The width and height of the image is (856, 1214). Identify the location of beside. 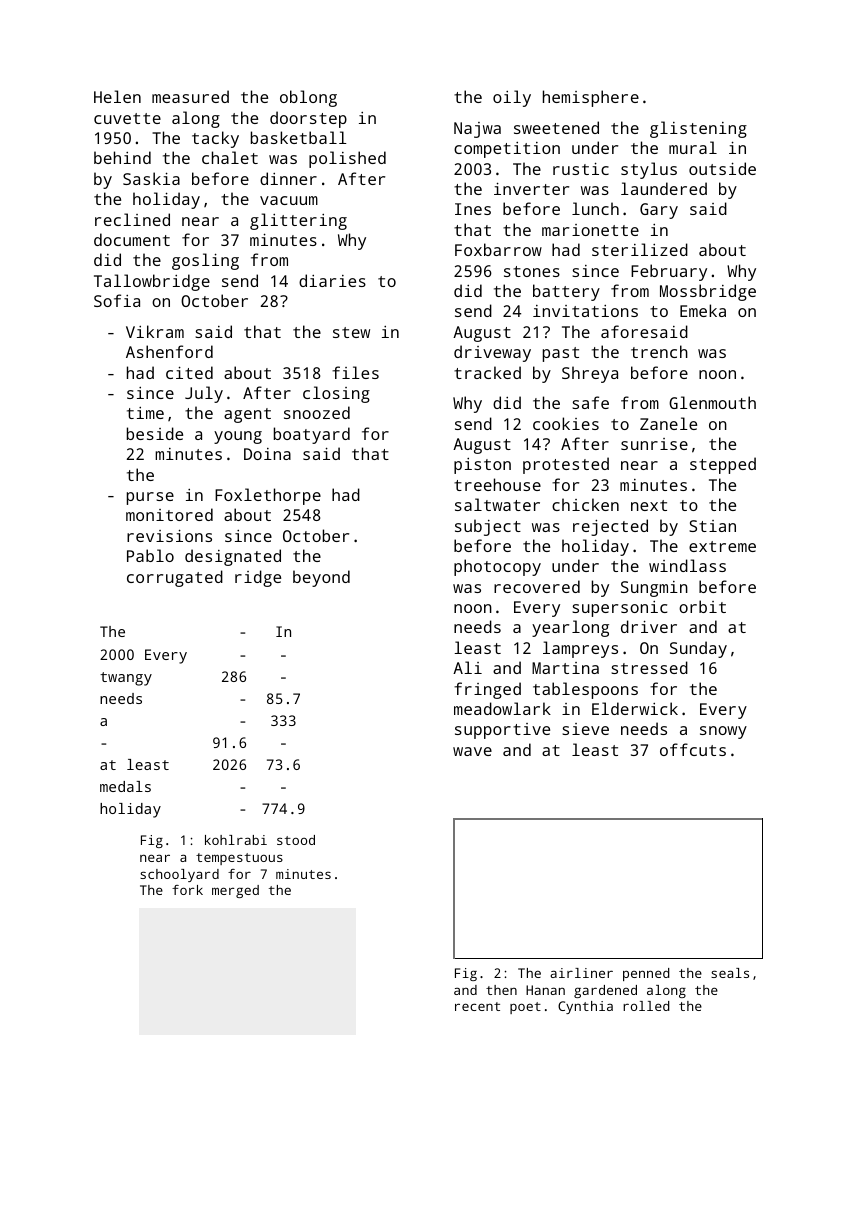
(155, 433).
